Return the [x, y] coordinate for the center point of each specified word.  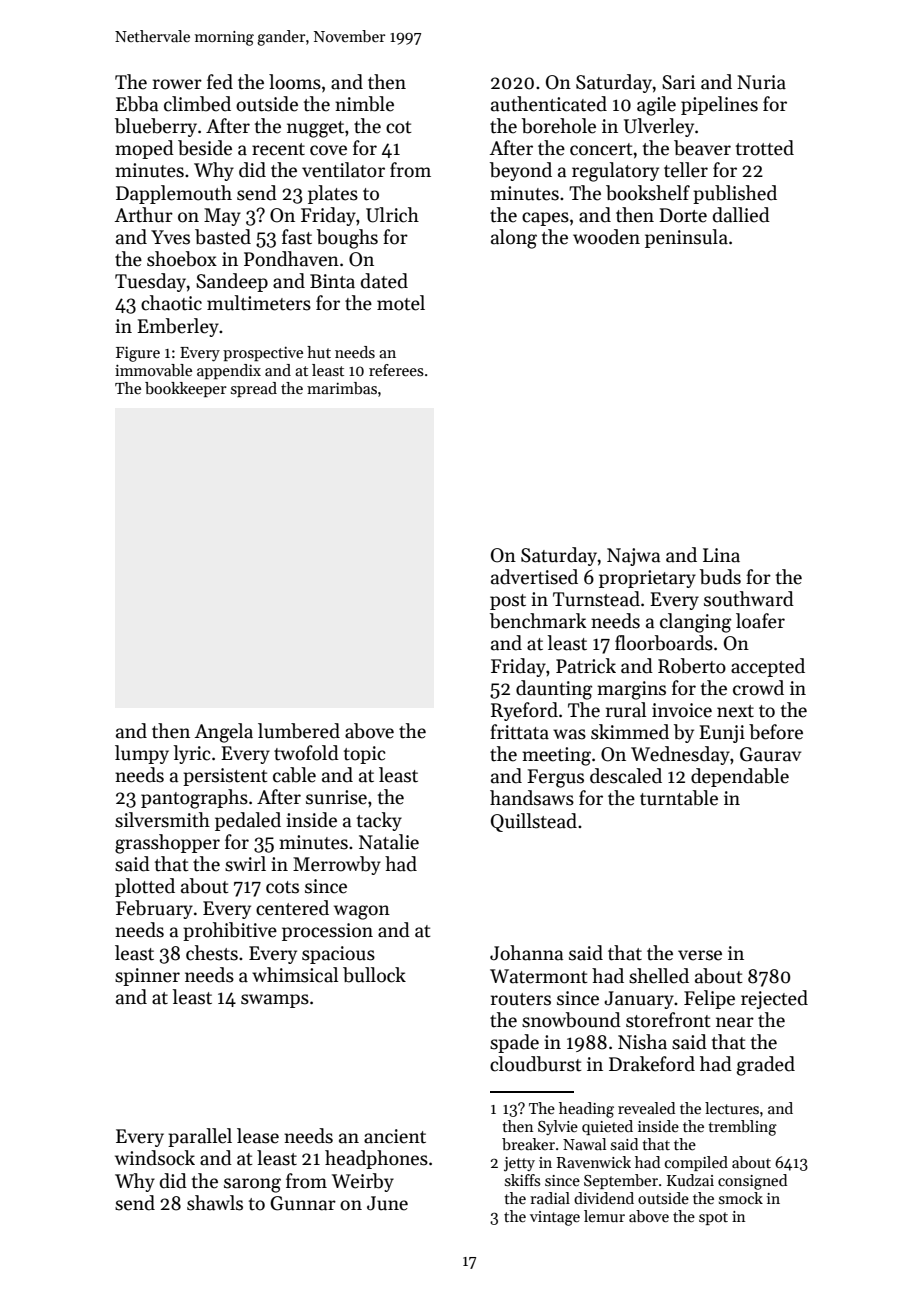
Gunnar [303, 1203]
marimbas [342, 388]
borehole [559, 126]
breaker [528, 1144]
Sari [678, 82]
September [621, 1181]
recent [278, 149]
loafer [760, 621]
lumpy [142, 754]
